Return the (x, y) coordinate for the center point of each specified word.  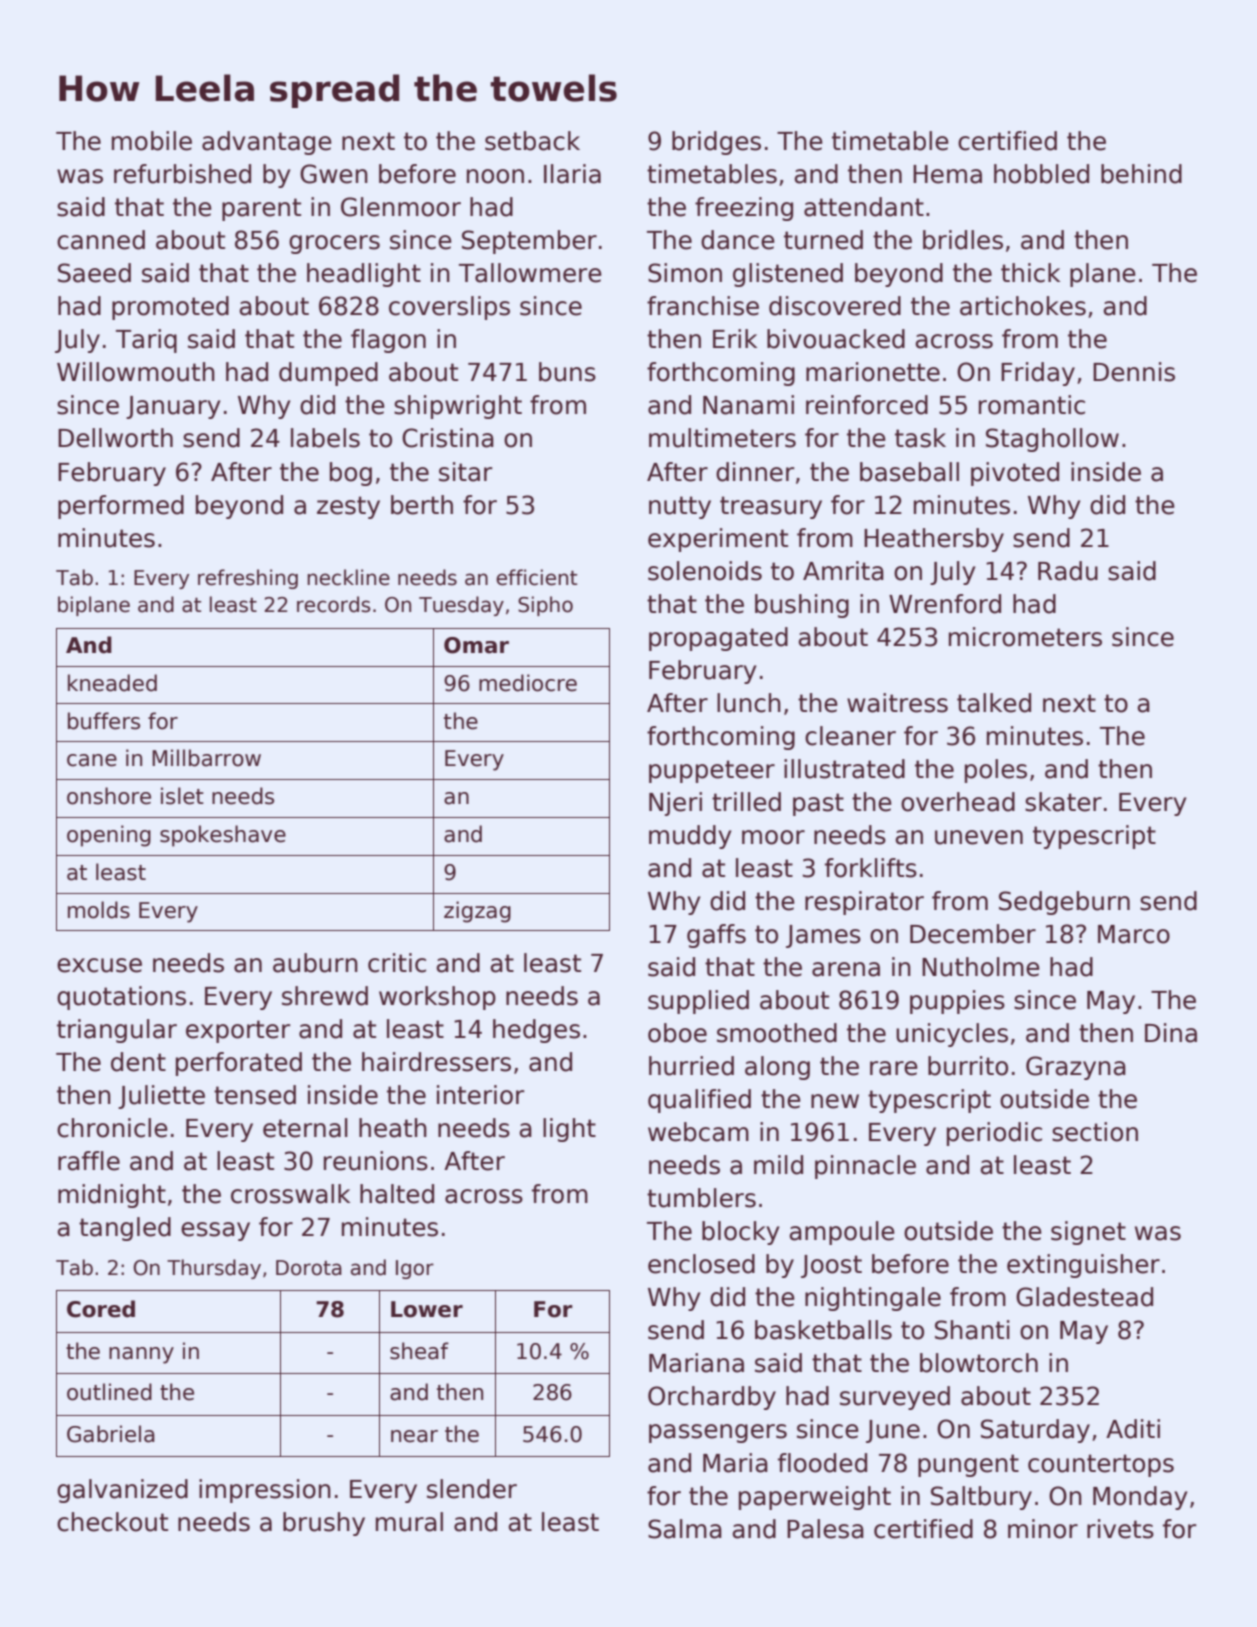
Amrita (843, 571)
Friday (1038, 374)
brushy (324, 1524)
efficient (536, 577)
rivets (1120, 1529)
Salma (685, 1529)
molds (99, 910)
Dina (1171, 1033)
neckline (348, 577)
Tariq (146, 341)
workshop (437, 998)
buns (567, 372)
